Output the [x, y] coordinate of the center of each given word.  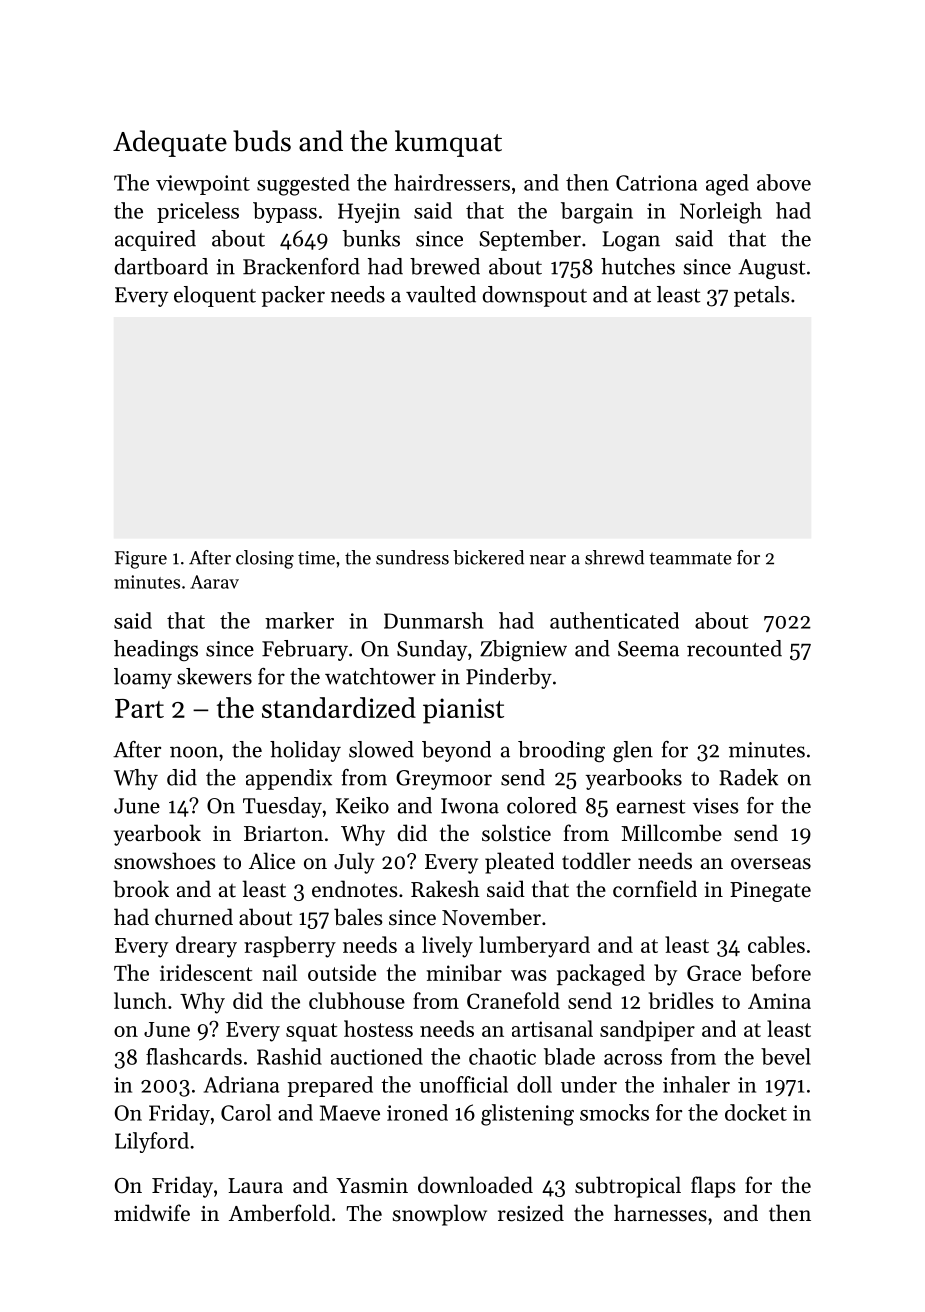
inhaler [696, 1084]
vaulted [441, 294]
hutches [638, 266]
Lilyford [152, 1142]
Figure [141, 560]
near [548, 560]
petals [762, 296]
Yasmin [372, 1186]
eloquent [215, 296]
